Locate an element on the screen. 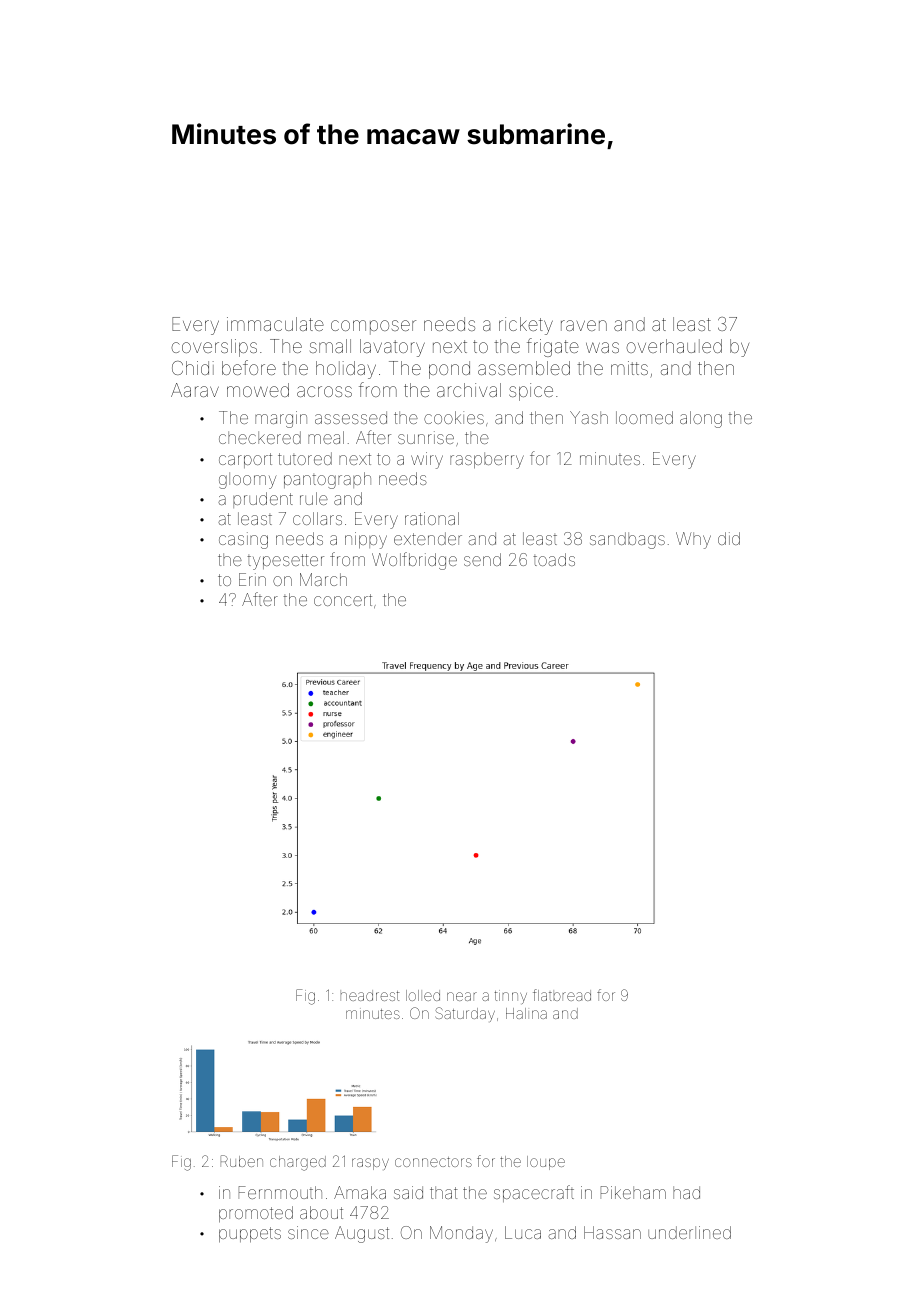  raspberry is located at coordinates (487, 460).
